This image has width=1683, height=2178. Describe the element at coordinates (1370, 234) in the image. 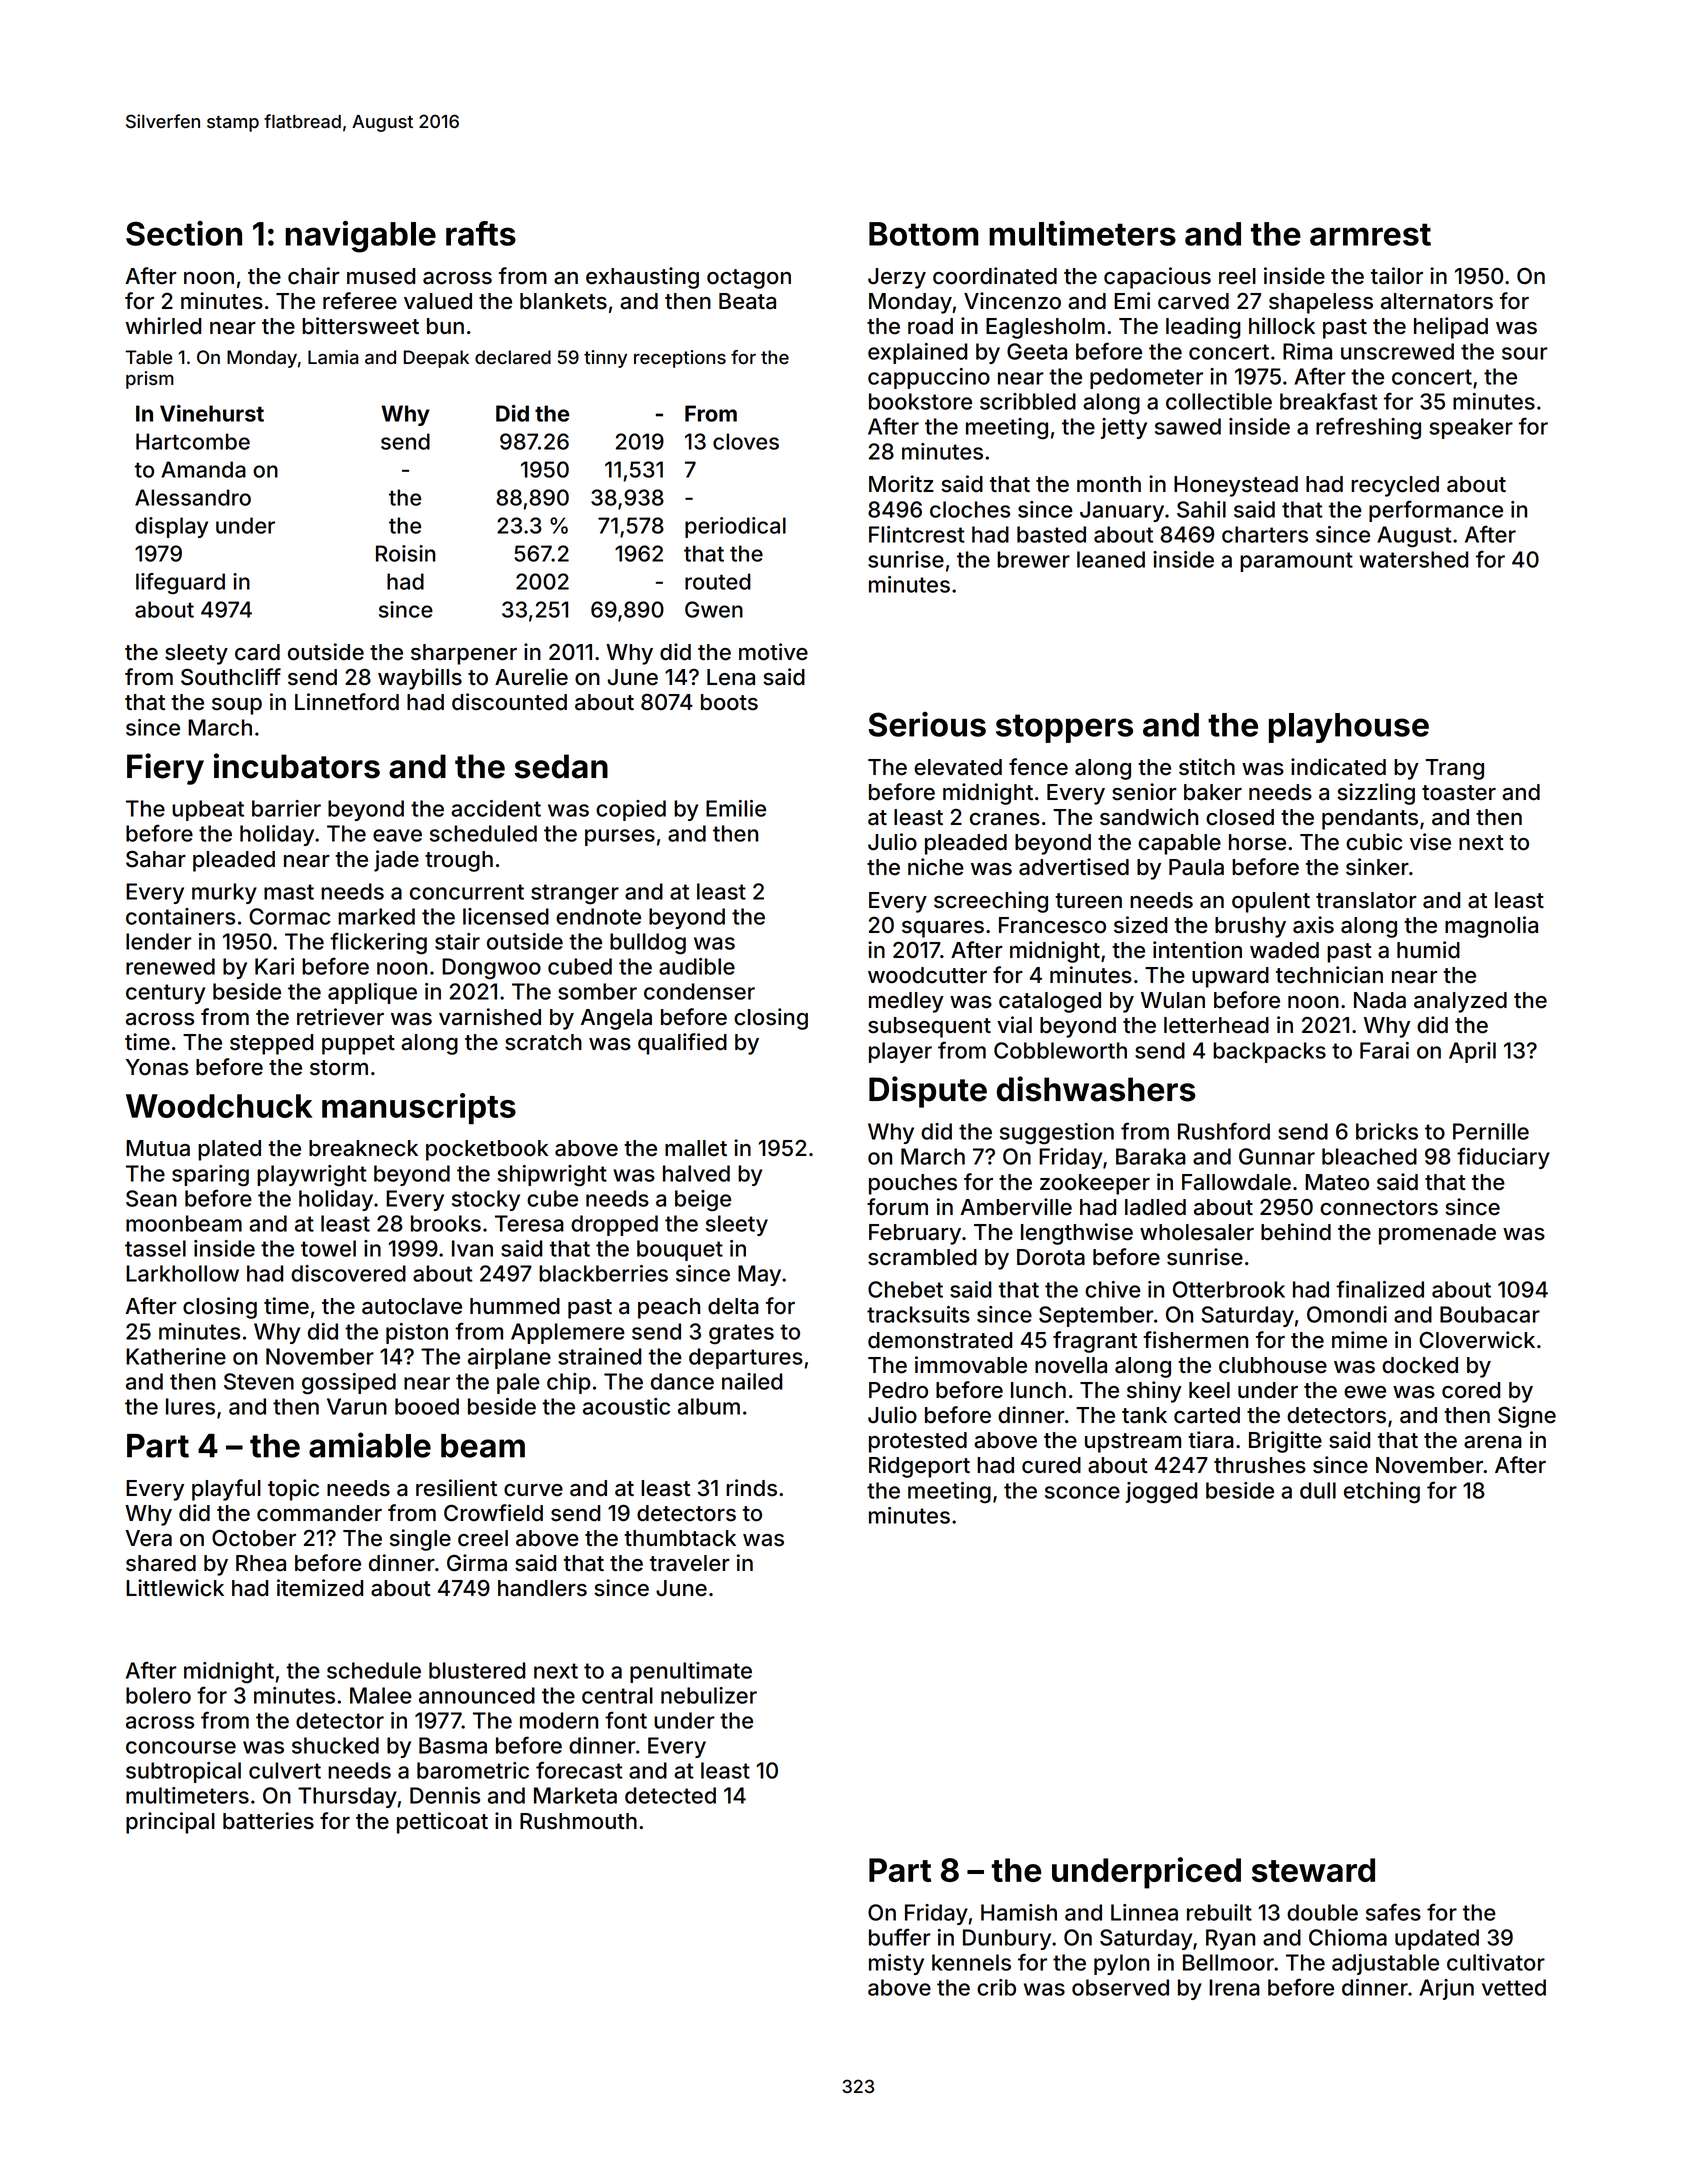

I see `armrest` at that location.
